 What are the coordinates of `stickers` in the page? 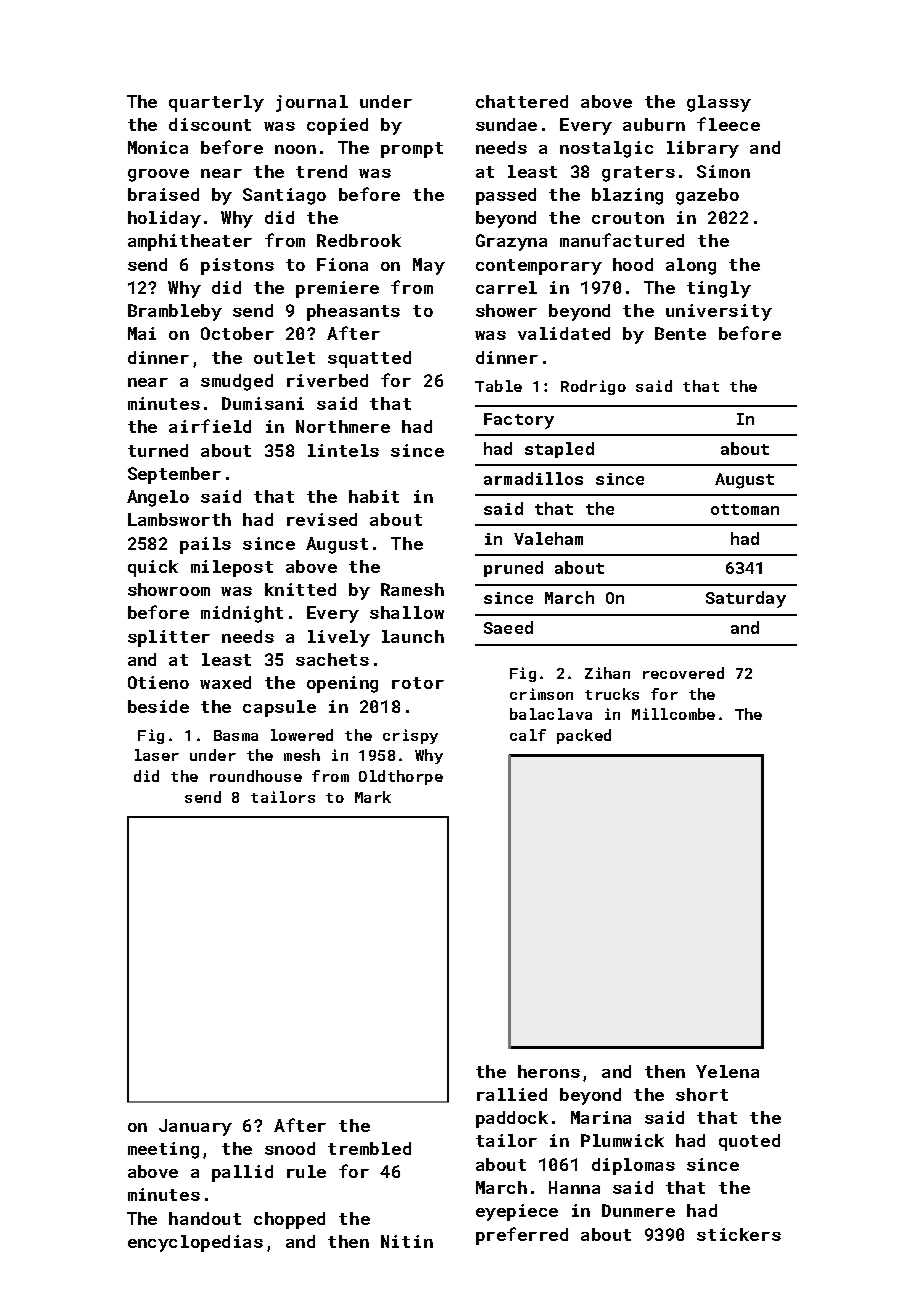 It's located at (739, 1234).
